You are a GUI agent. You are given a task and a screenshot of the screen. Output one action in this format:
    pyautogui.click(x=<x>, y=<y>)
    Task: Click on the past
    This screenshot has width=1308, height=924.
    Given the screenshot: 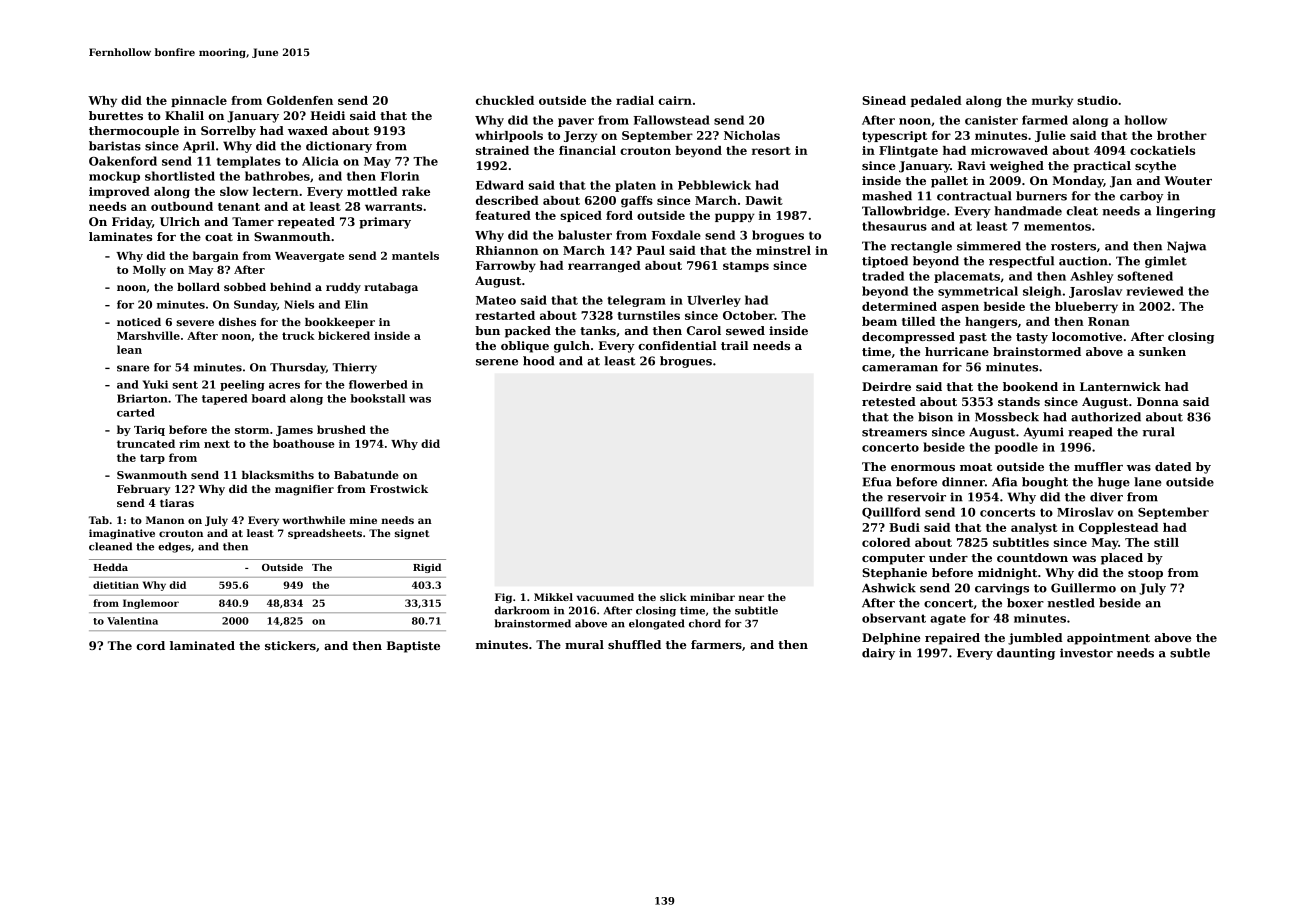 What is the action you would take?
    pyautogui.click(x=973, y=338)
